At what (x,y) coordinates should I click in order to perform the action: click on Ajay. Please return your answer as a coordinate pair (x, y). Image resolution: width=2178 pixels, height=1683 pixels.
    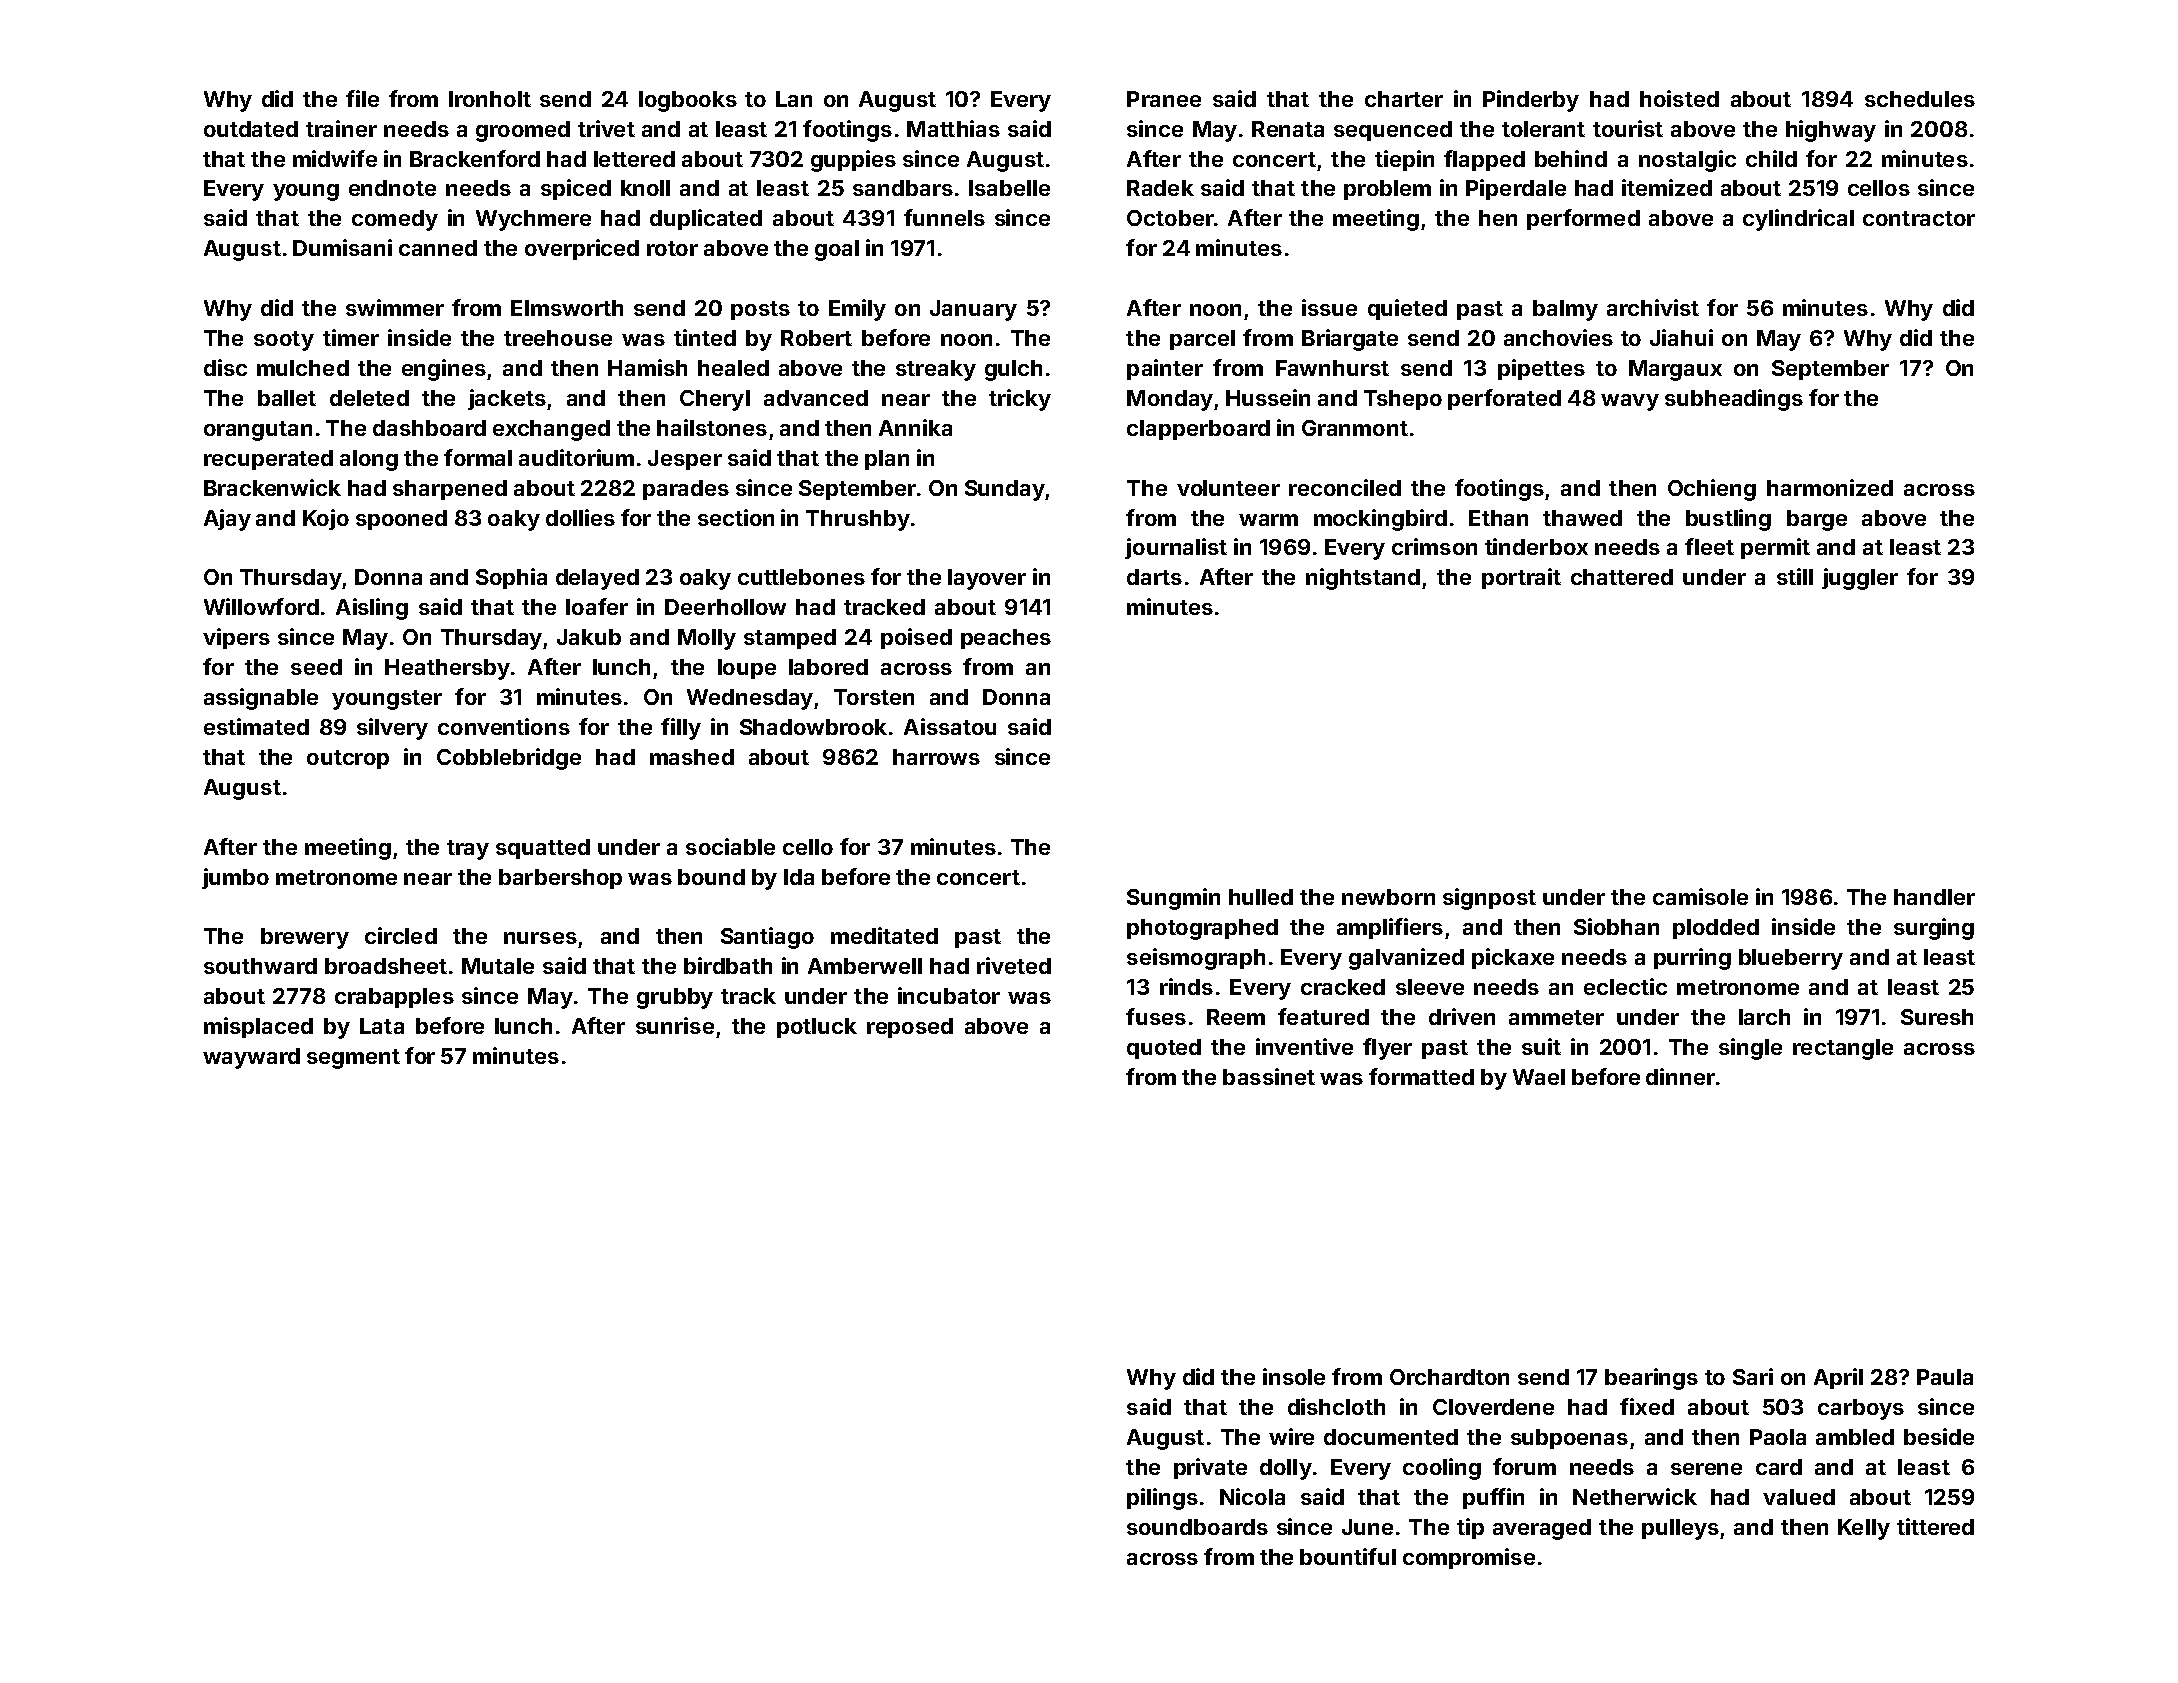
    Looking at the image, I should click on (227, 520).
